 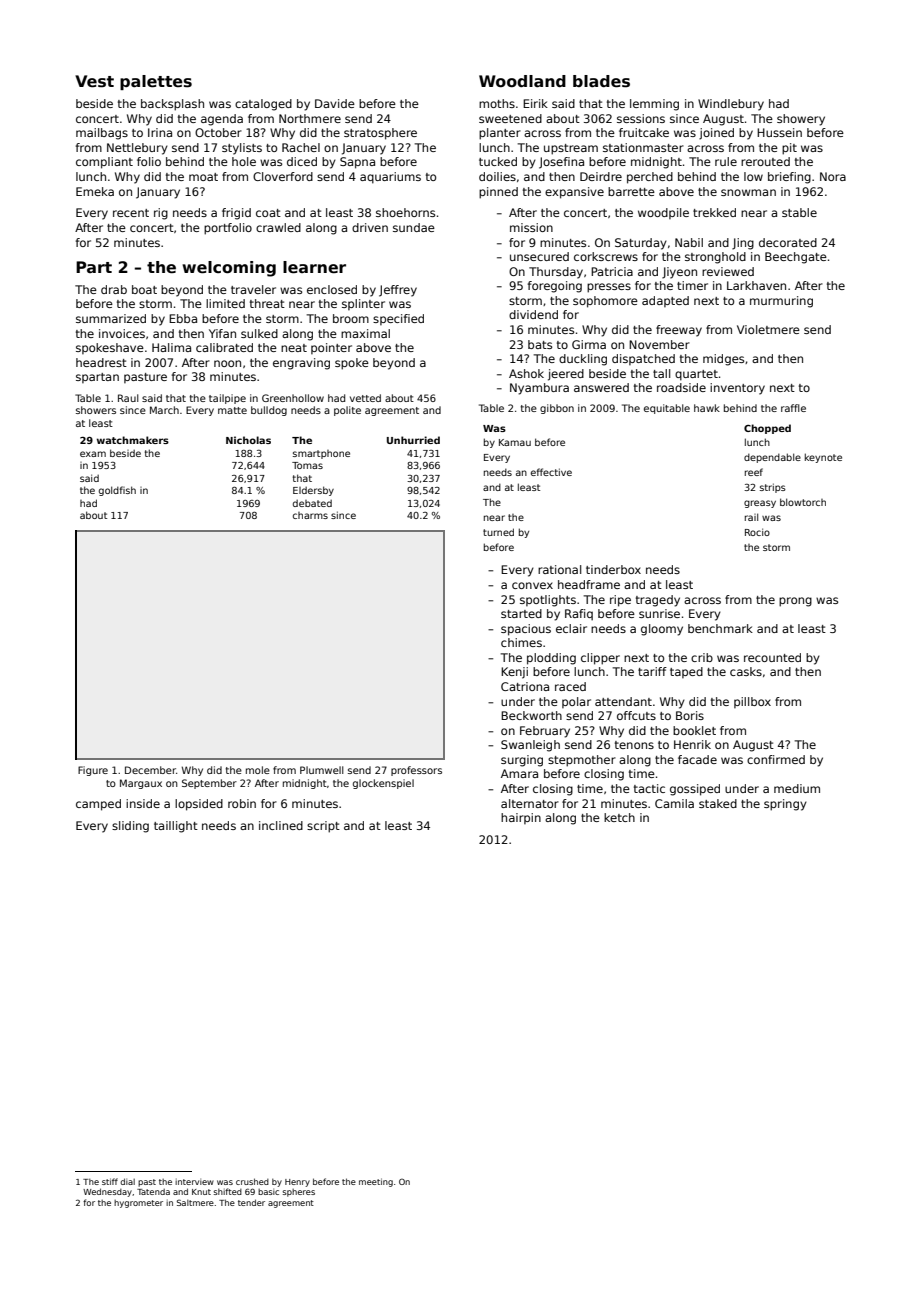 What do you see at coordinates (781, 302) in the screenshot?
I see `murmuring` at bounding box center [781, 302].
